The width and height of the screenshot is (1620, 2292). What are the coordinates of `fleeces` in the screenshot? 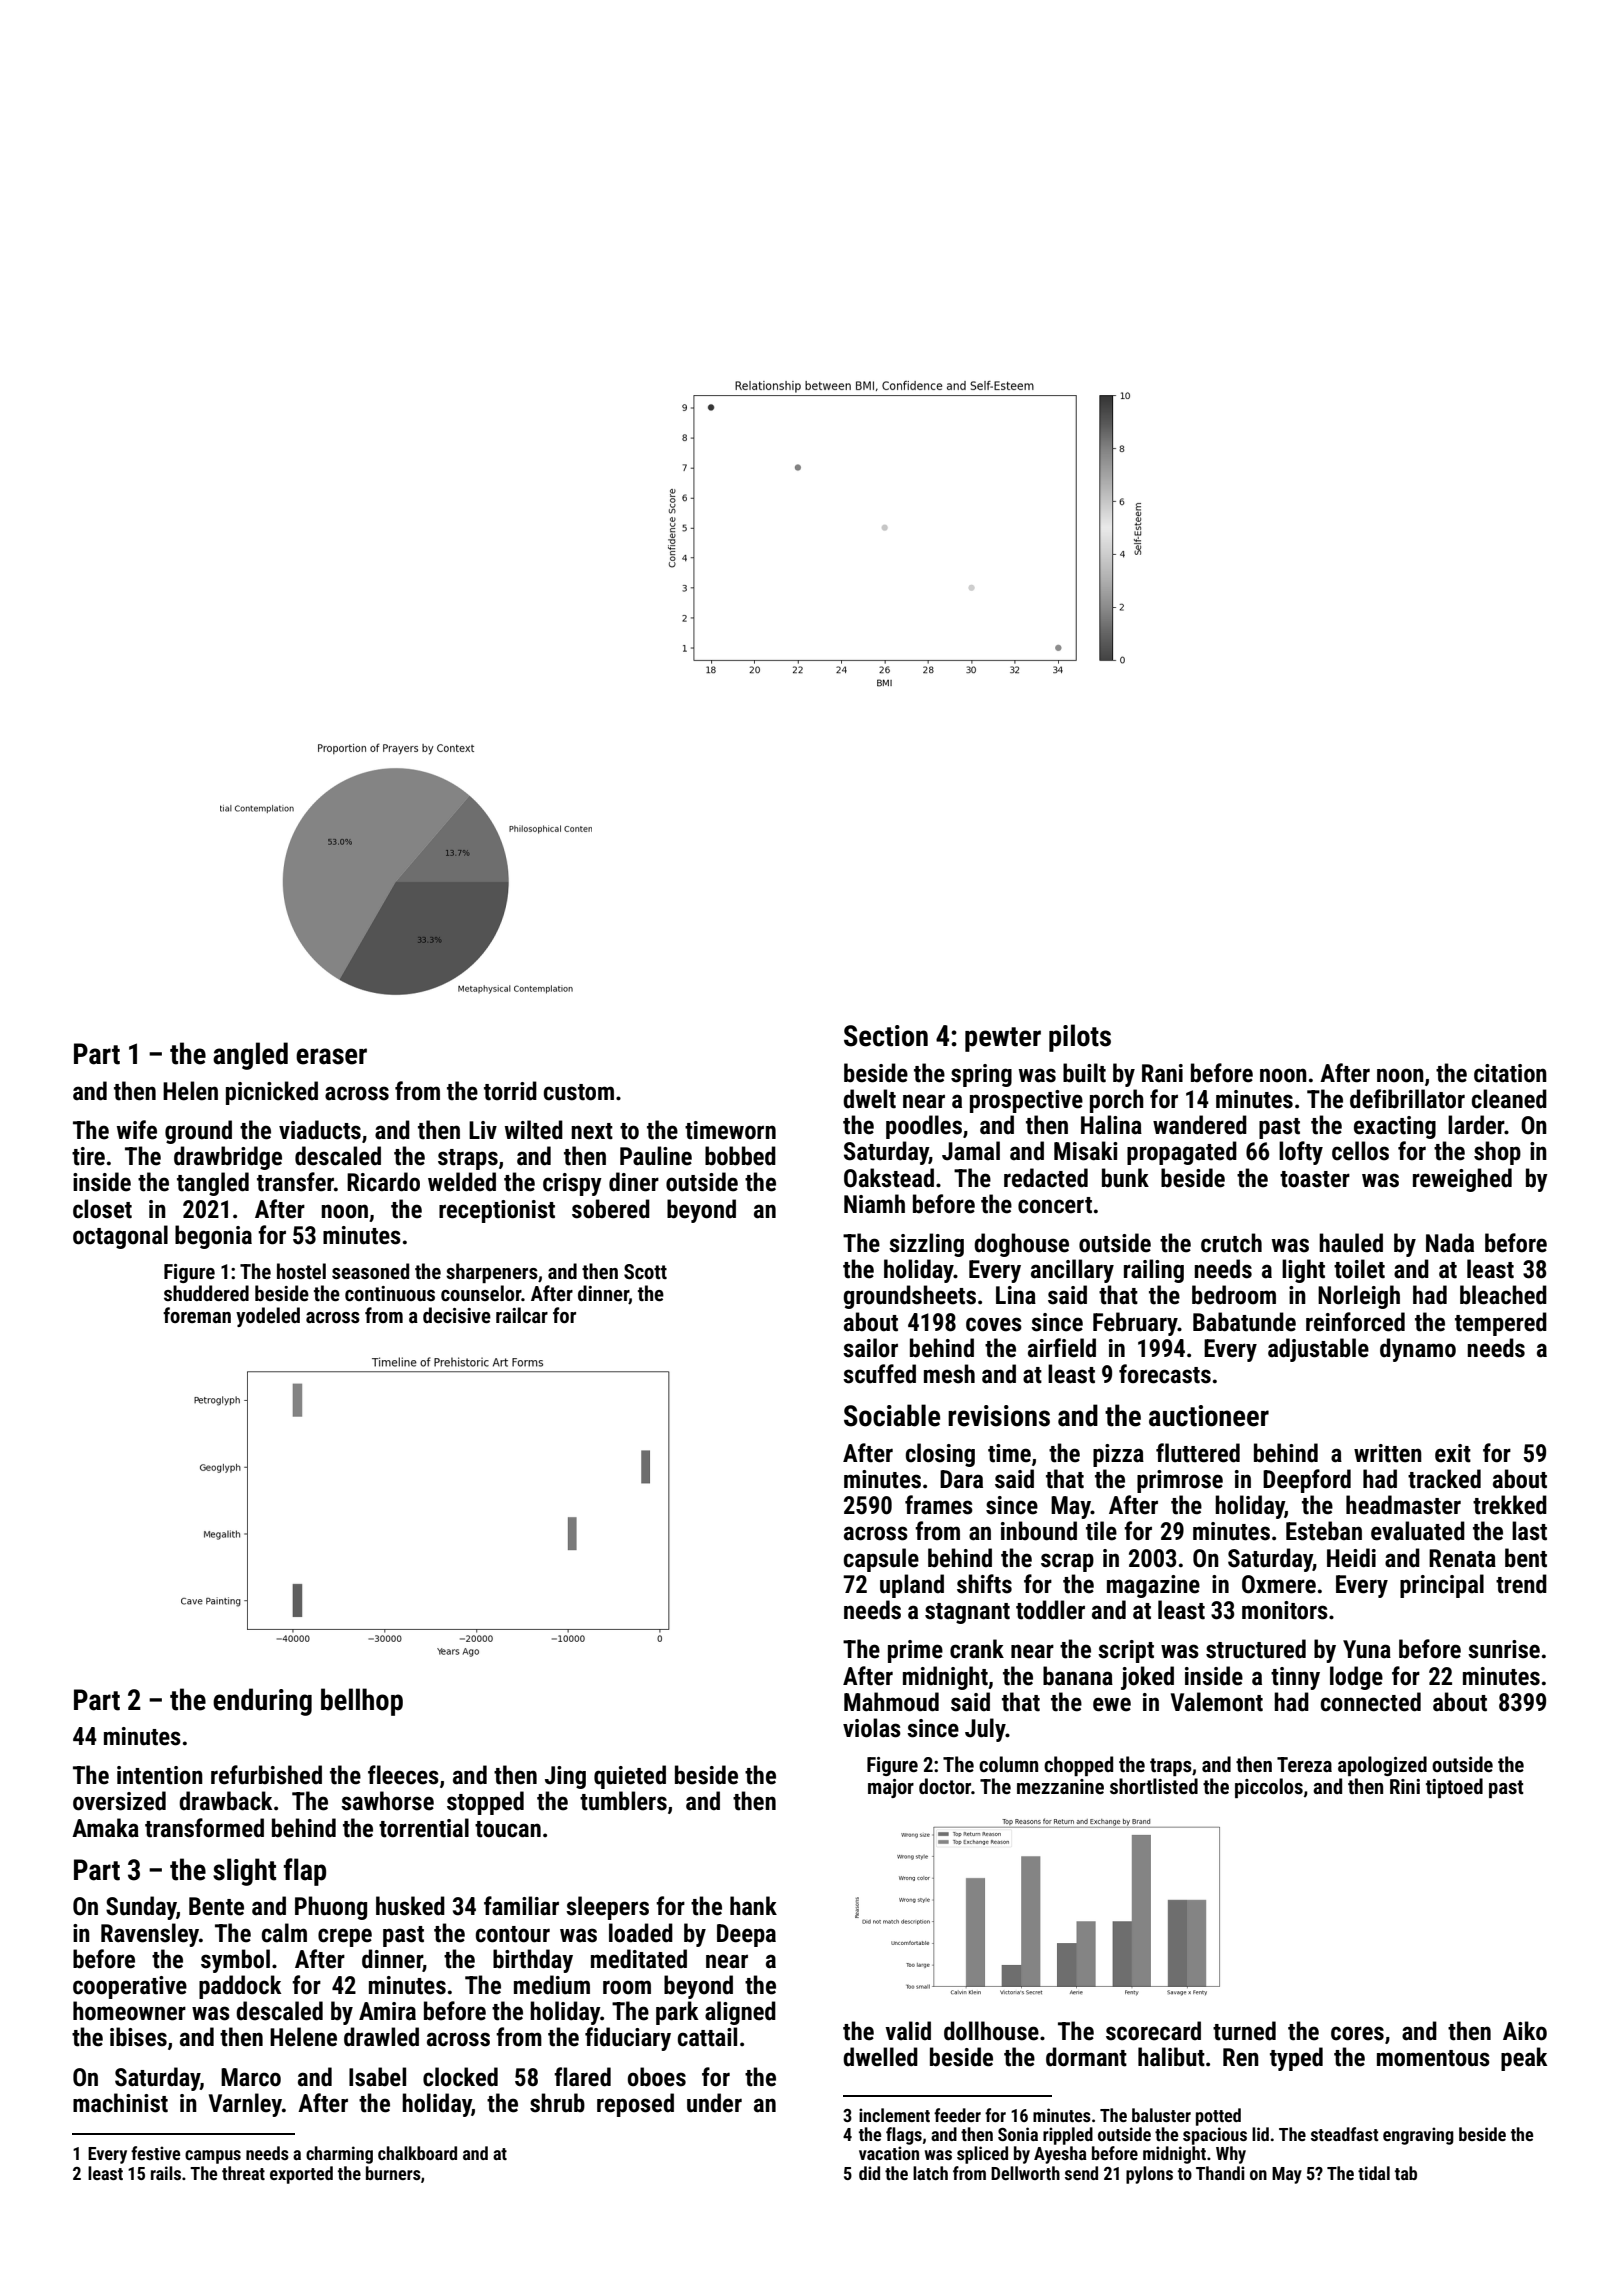 It's located at (403, 1775).
